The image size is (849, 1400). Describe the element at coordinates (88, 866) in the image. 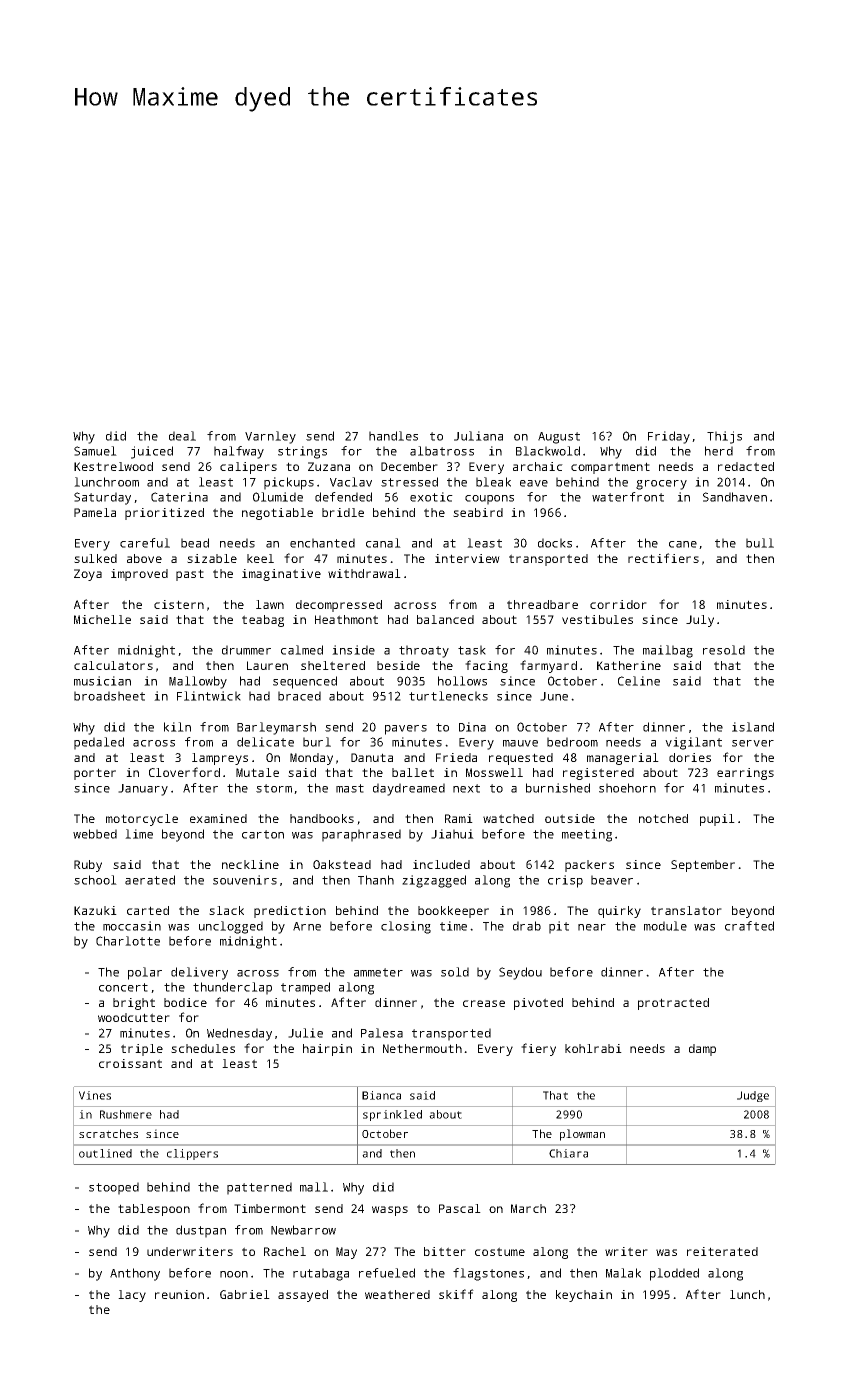

I see `Ruby` at that location.
